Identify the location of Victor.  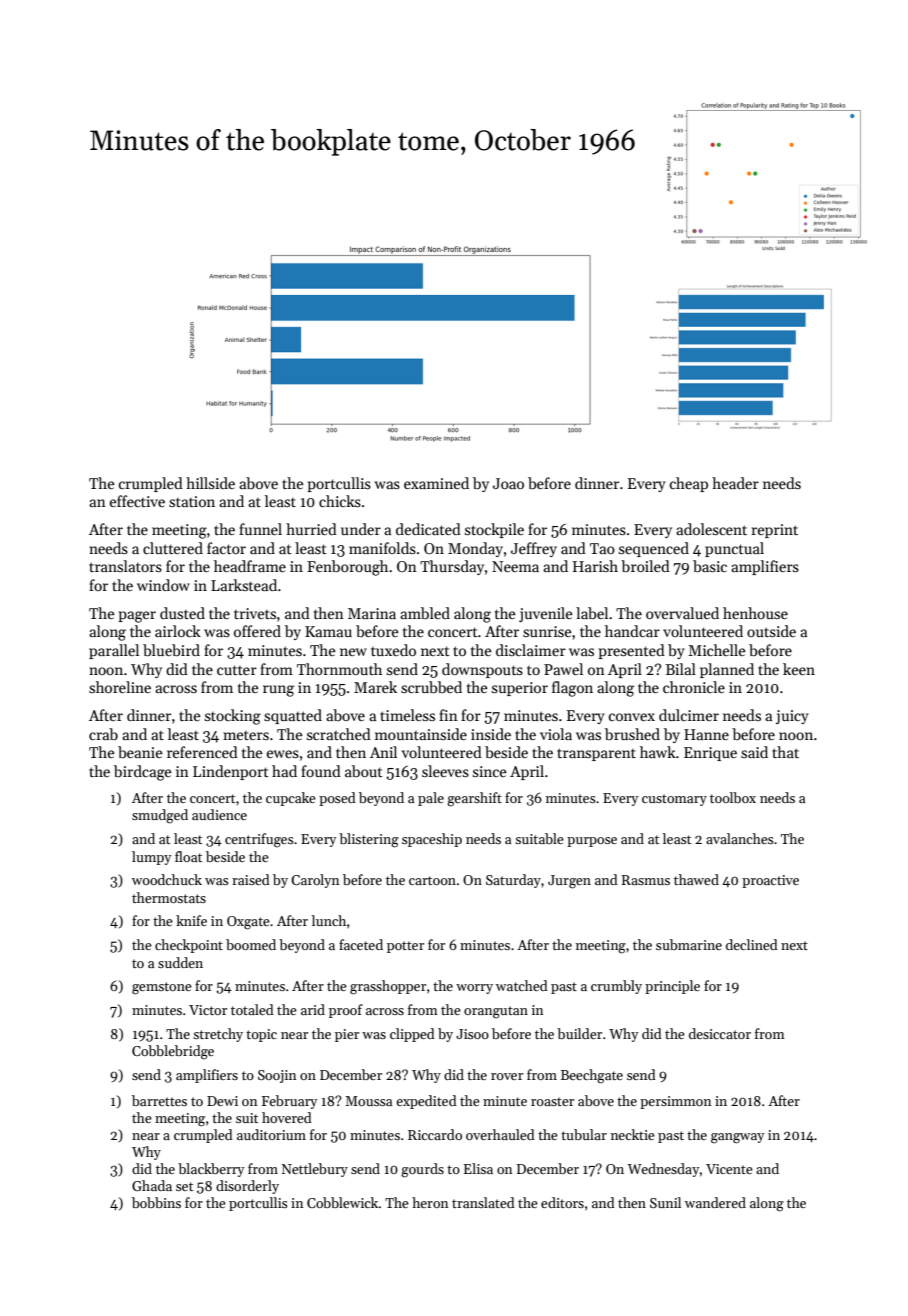
(208, 1010).
